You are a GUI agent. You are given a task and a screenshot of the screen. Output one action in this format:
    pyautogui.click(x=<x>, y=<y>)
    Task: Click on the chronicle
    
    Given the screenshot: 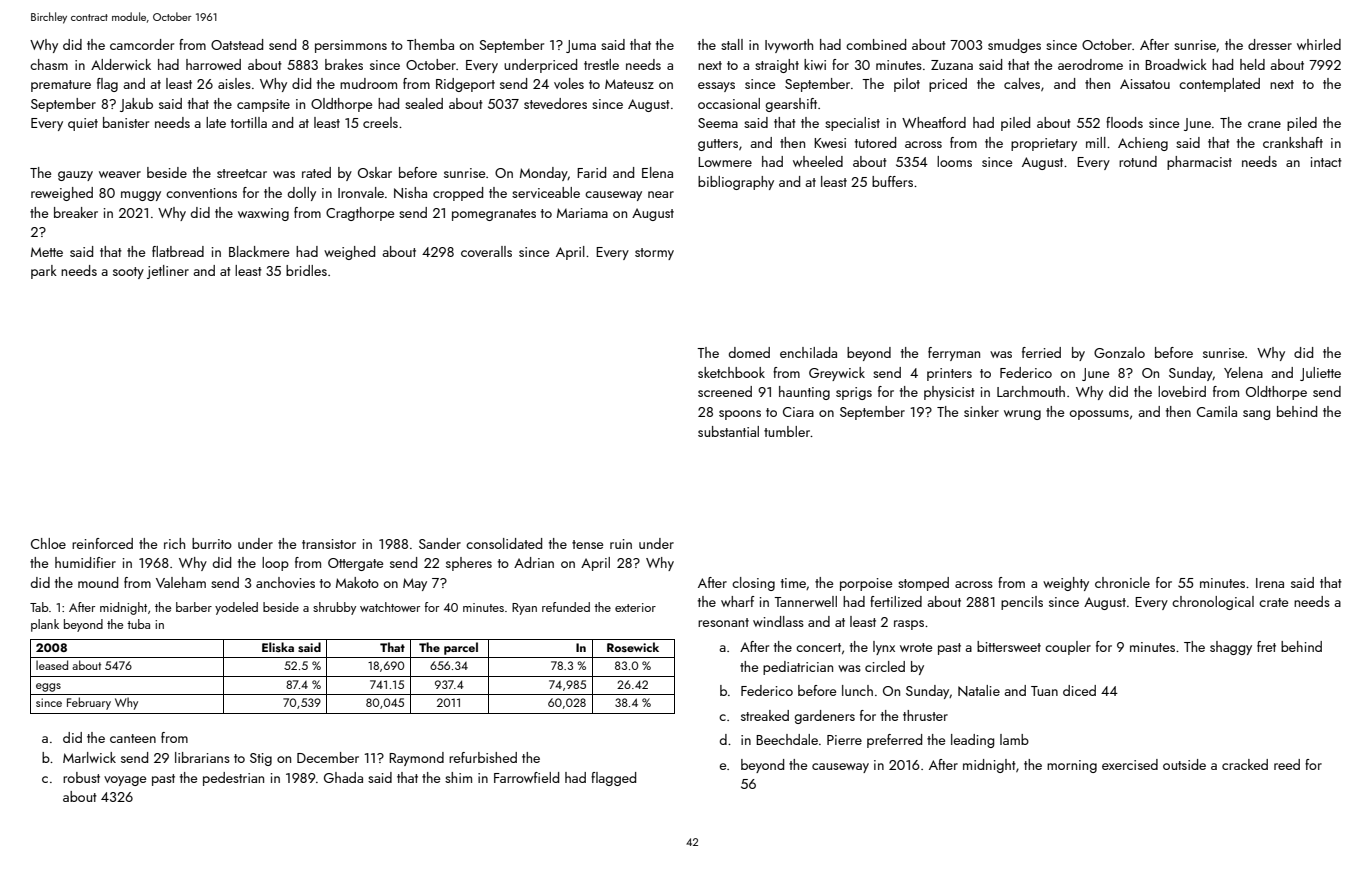 What is the action you would take?
    pyautogui.click(x=1122, y=582)
